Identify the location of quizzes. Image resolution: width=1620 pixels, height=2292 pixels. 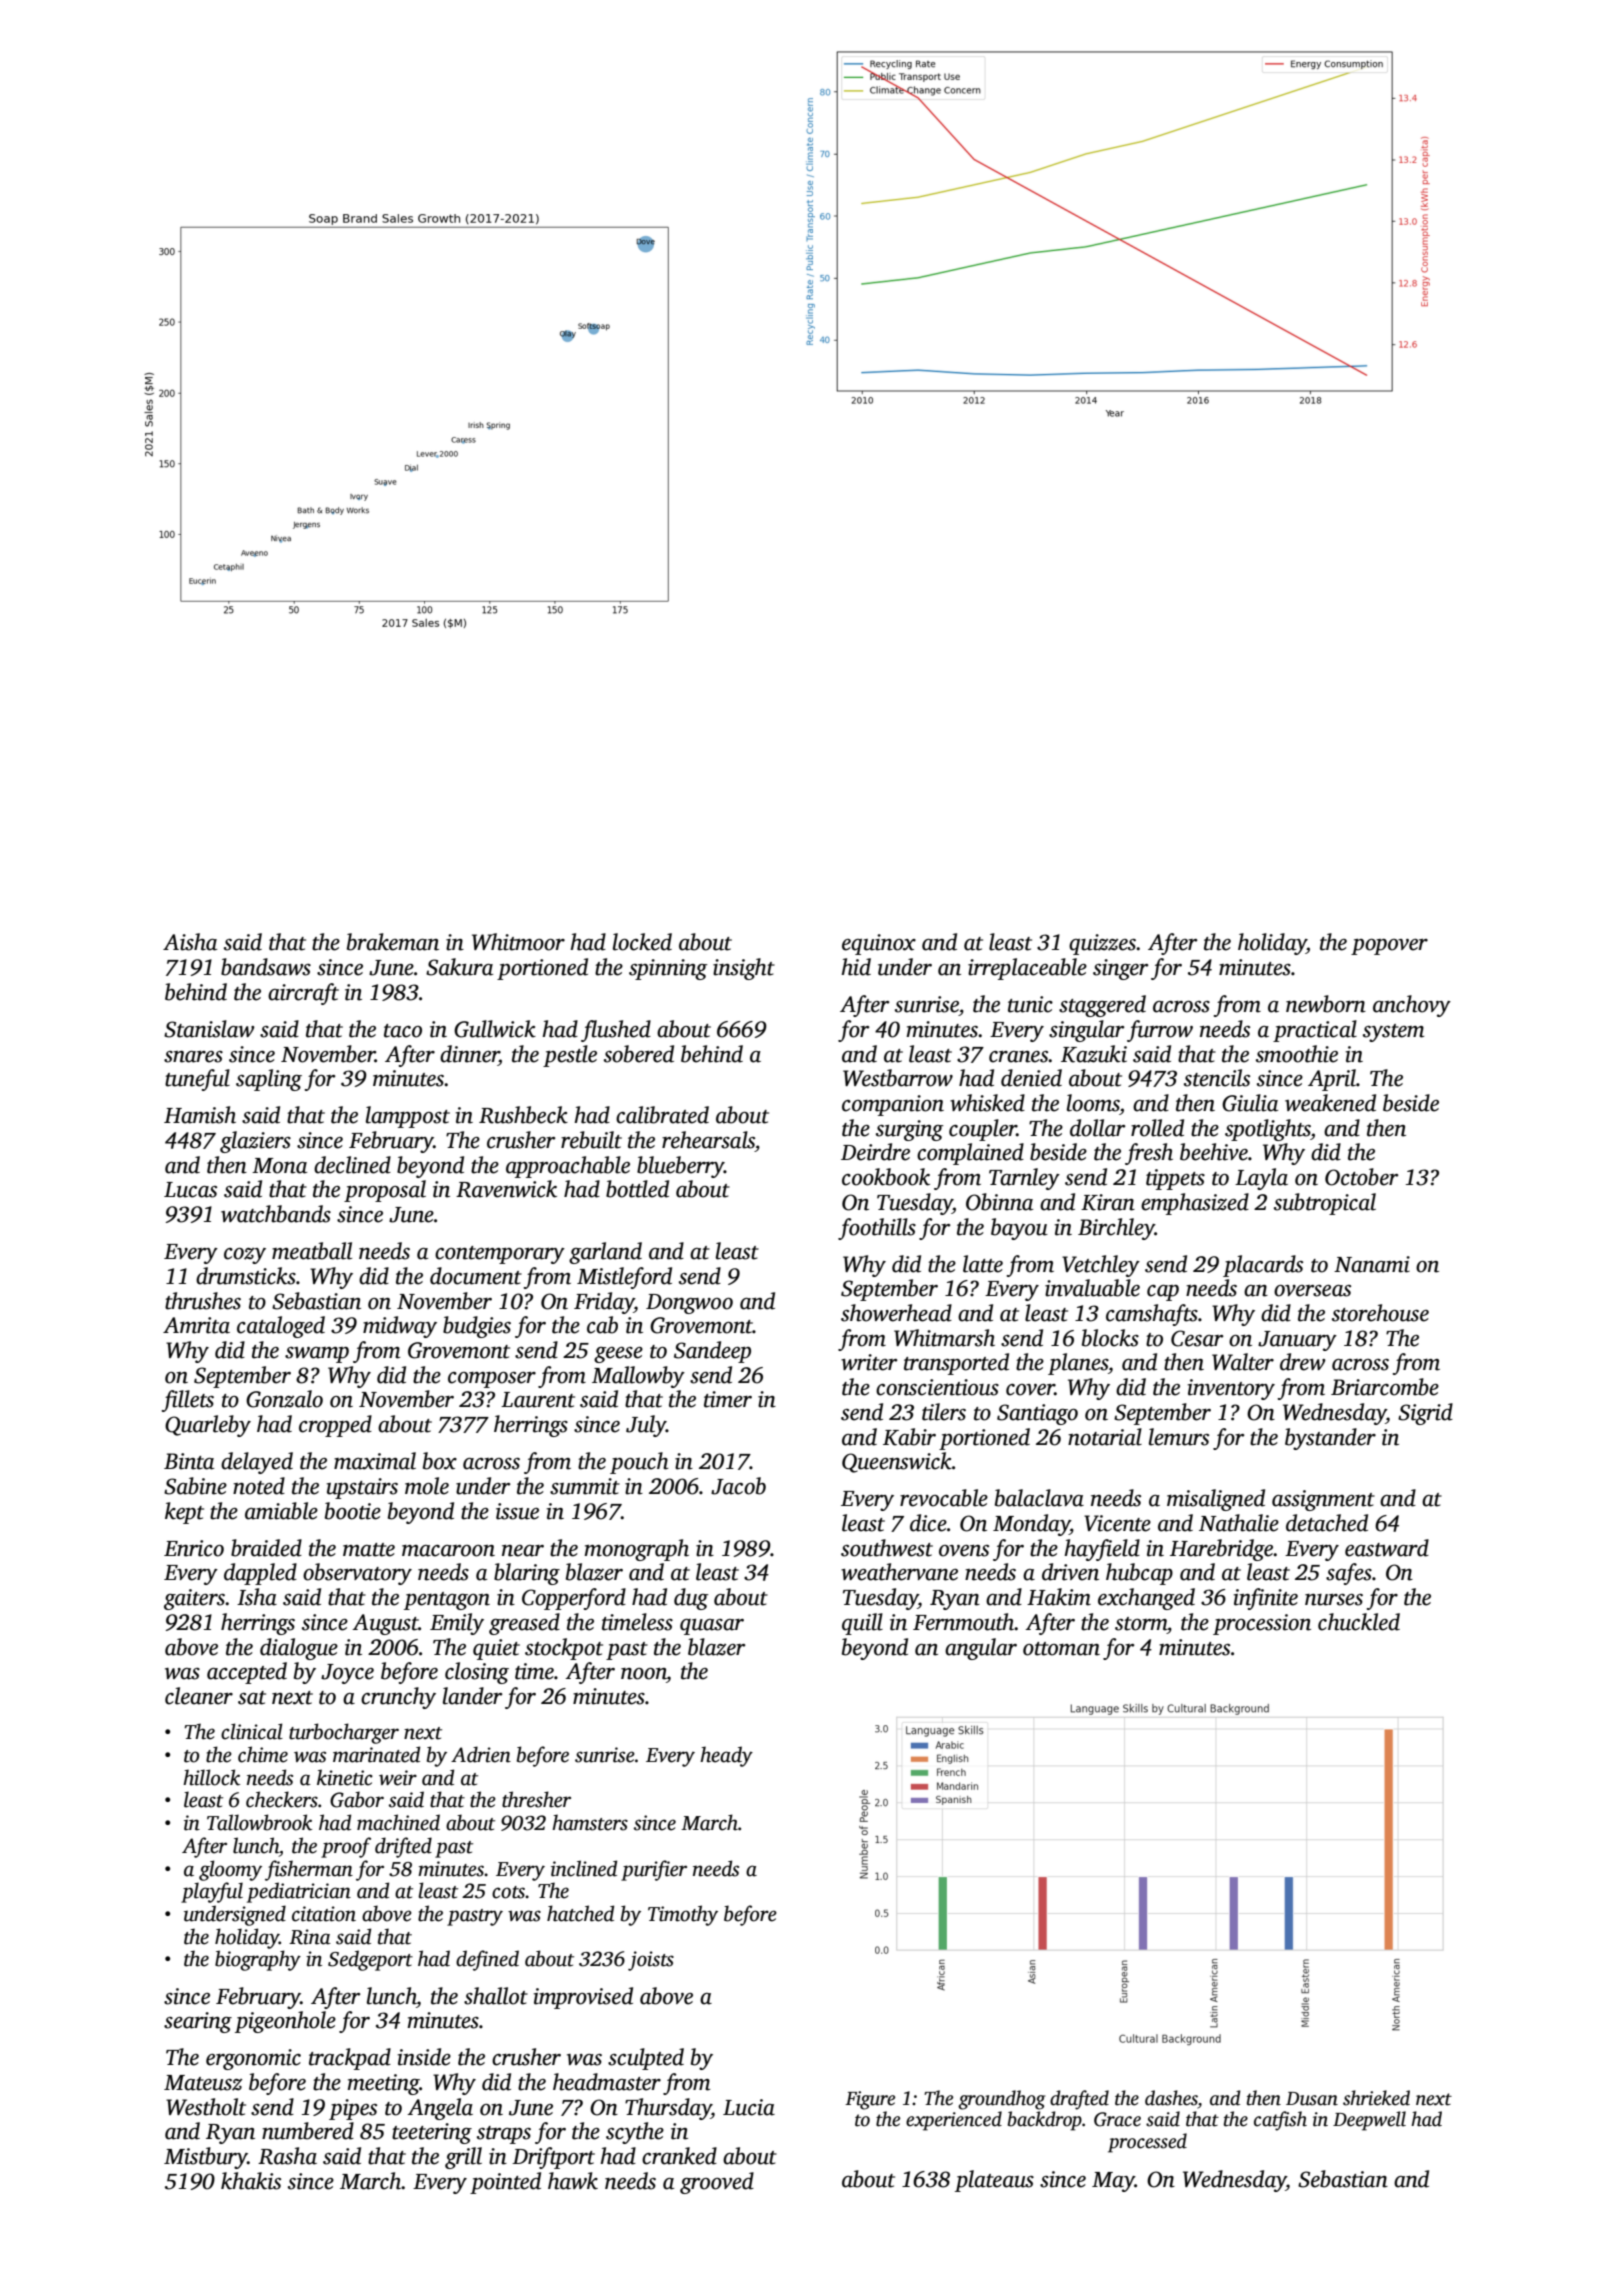
(1103, 944).
